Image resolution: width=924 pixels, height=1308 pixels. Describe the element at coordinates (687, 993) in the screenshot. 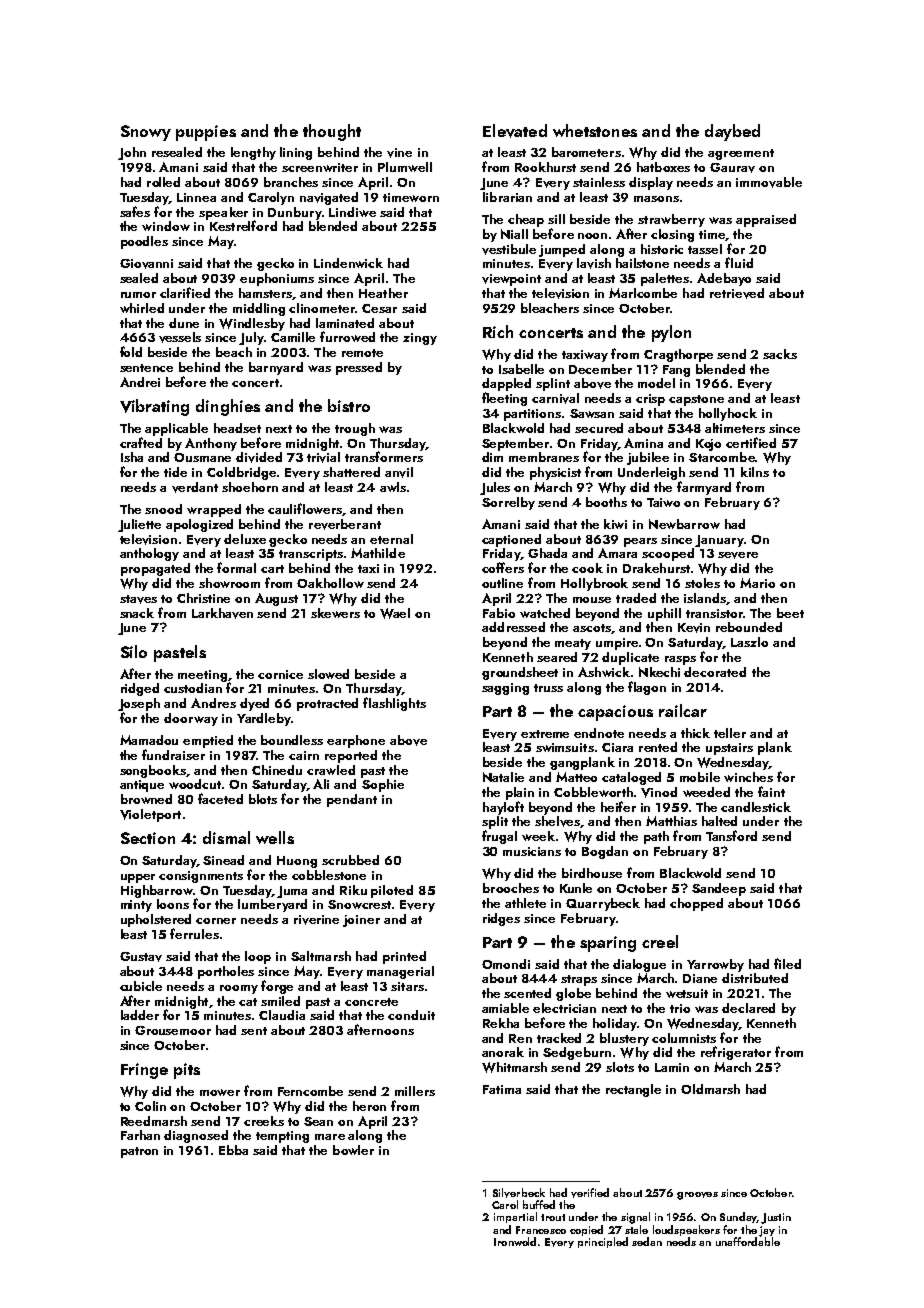

I see `wetsuit` at that location.
